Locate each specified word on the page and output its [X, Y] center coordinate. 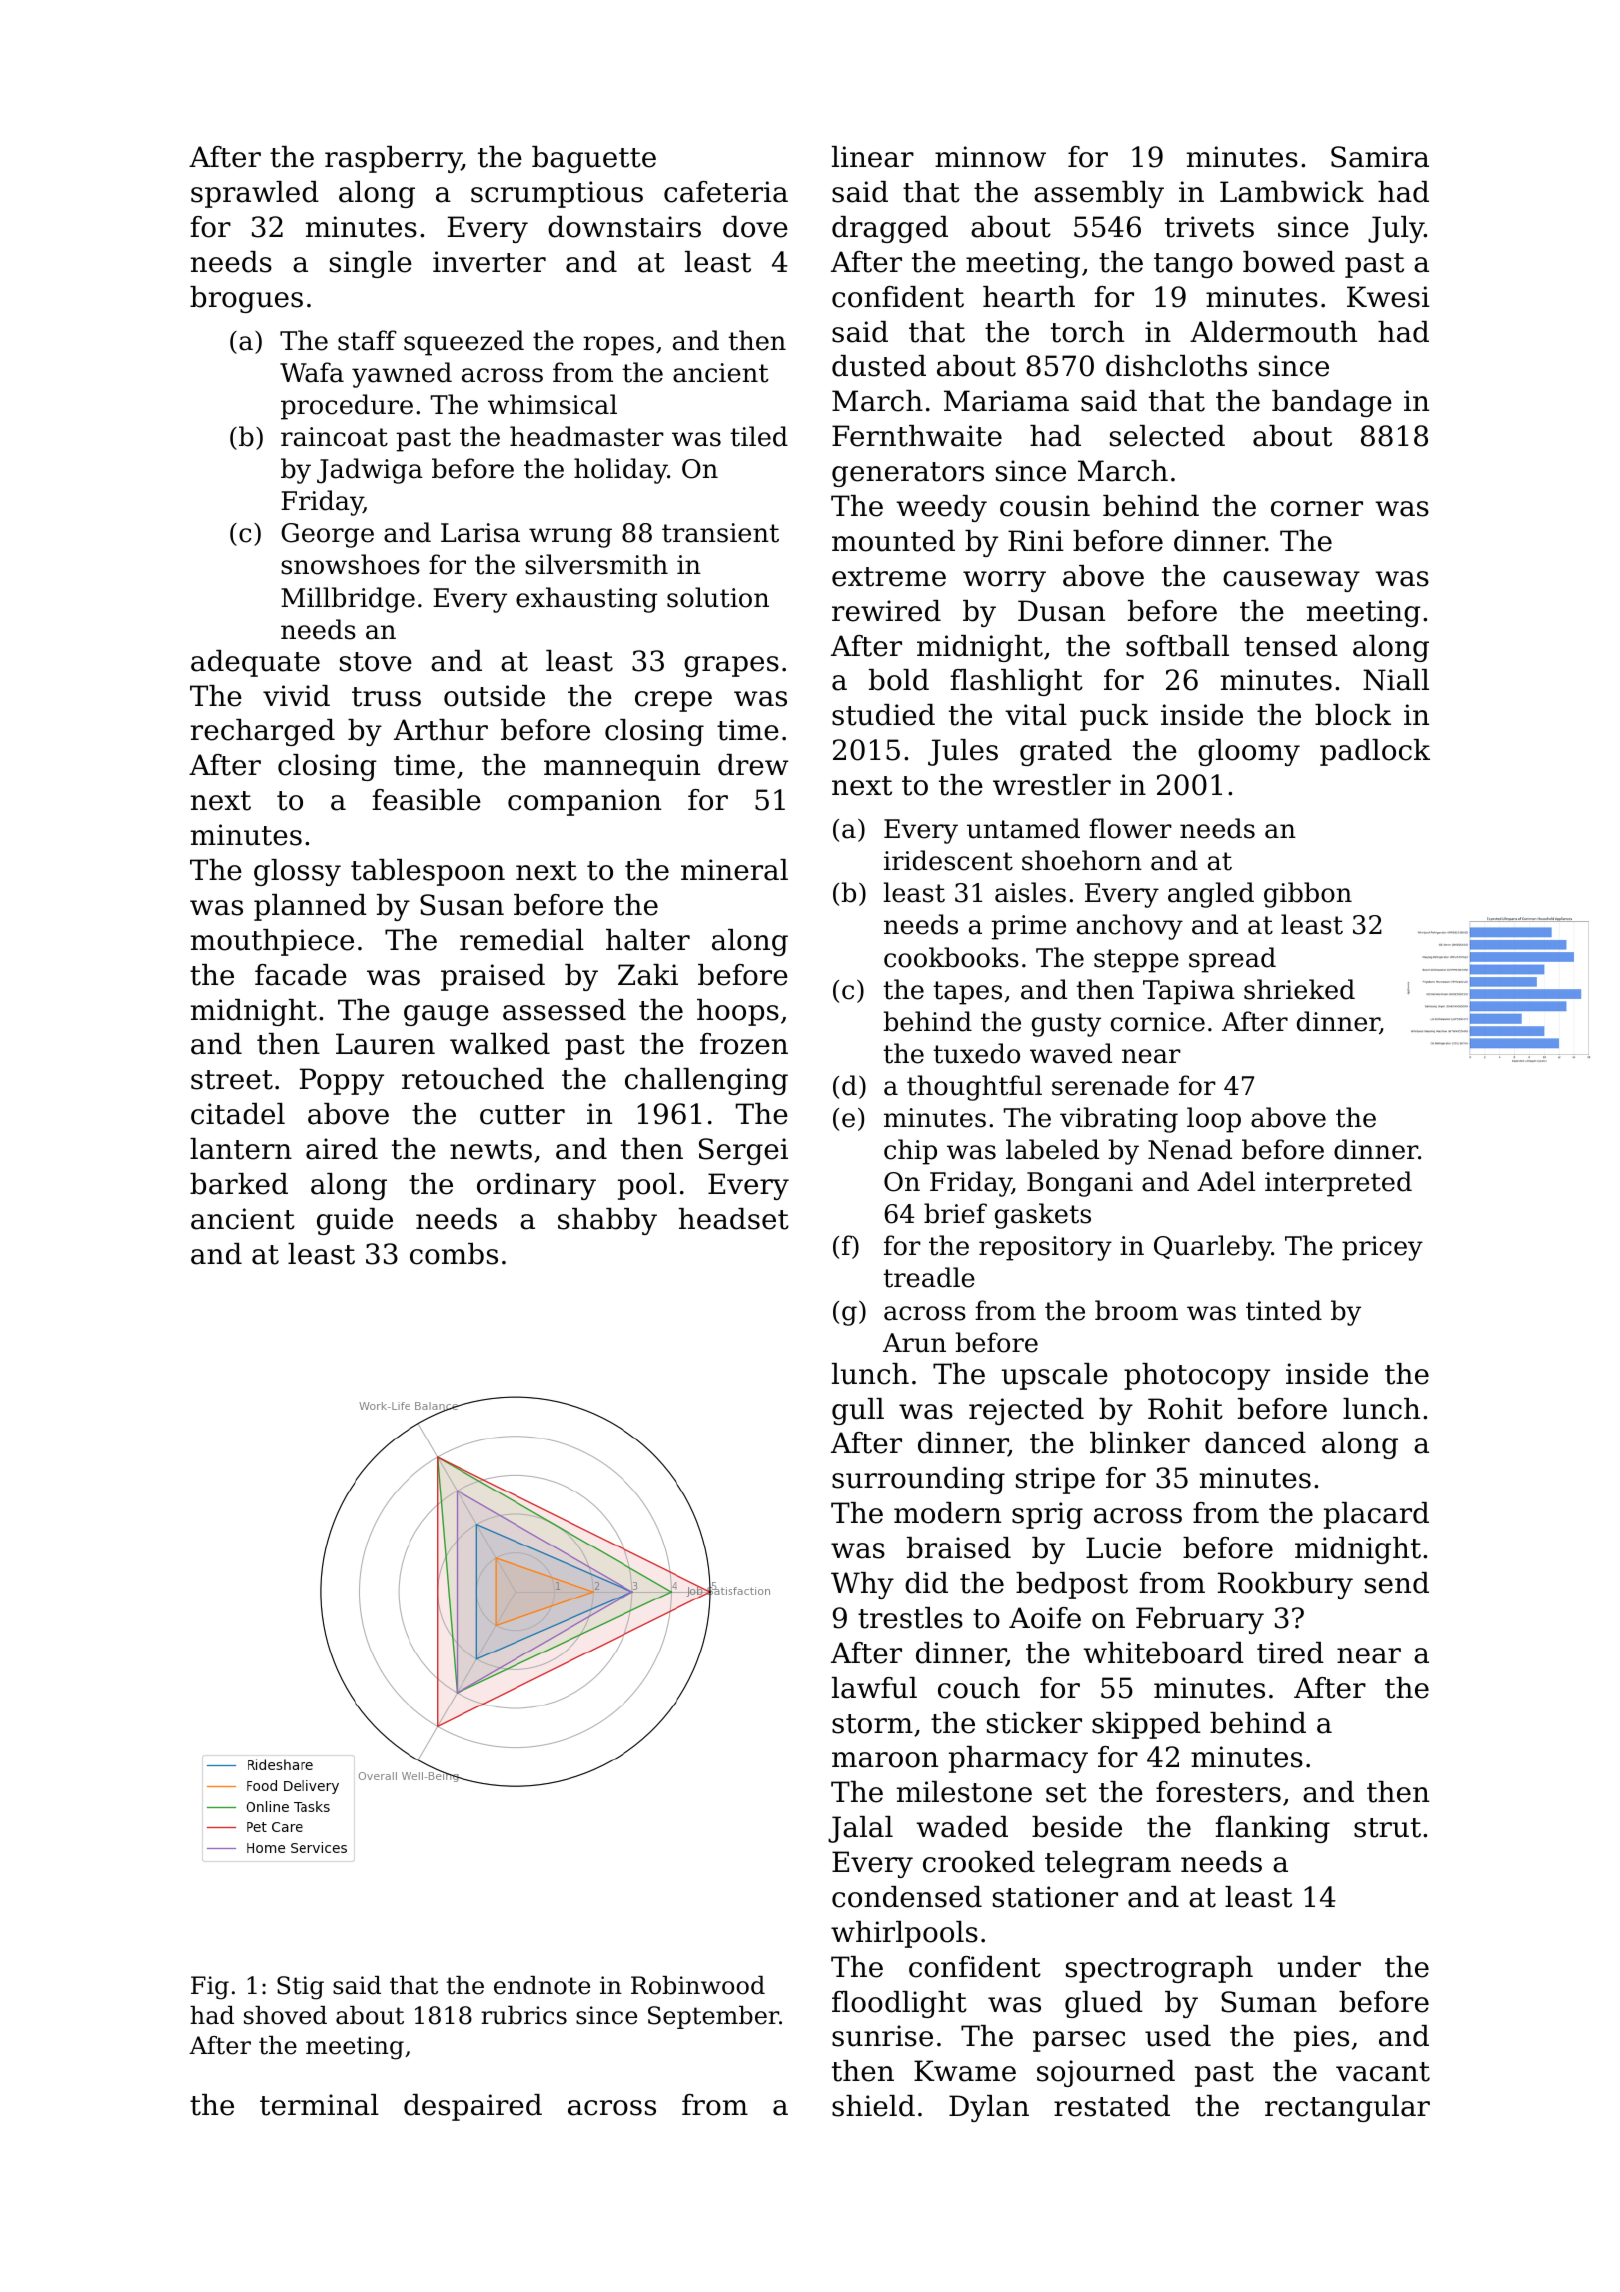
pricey [1382, 1248]
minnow [990, 157]
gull [858, 1411]
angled [1211, 895]
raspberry [393, 159]
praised [493, 977]
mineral [734, 870]
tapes [967, 993]
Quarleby [1213, 1248]
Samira [1380, 157]
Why [862, 1585]
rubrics [524, 2015]
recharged [263, 732]
